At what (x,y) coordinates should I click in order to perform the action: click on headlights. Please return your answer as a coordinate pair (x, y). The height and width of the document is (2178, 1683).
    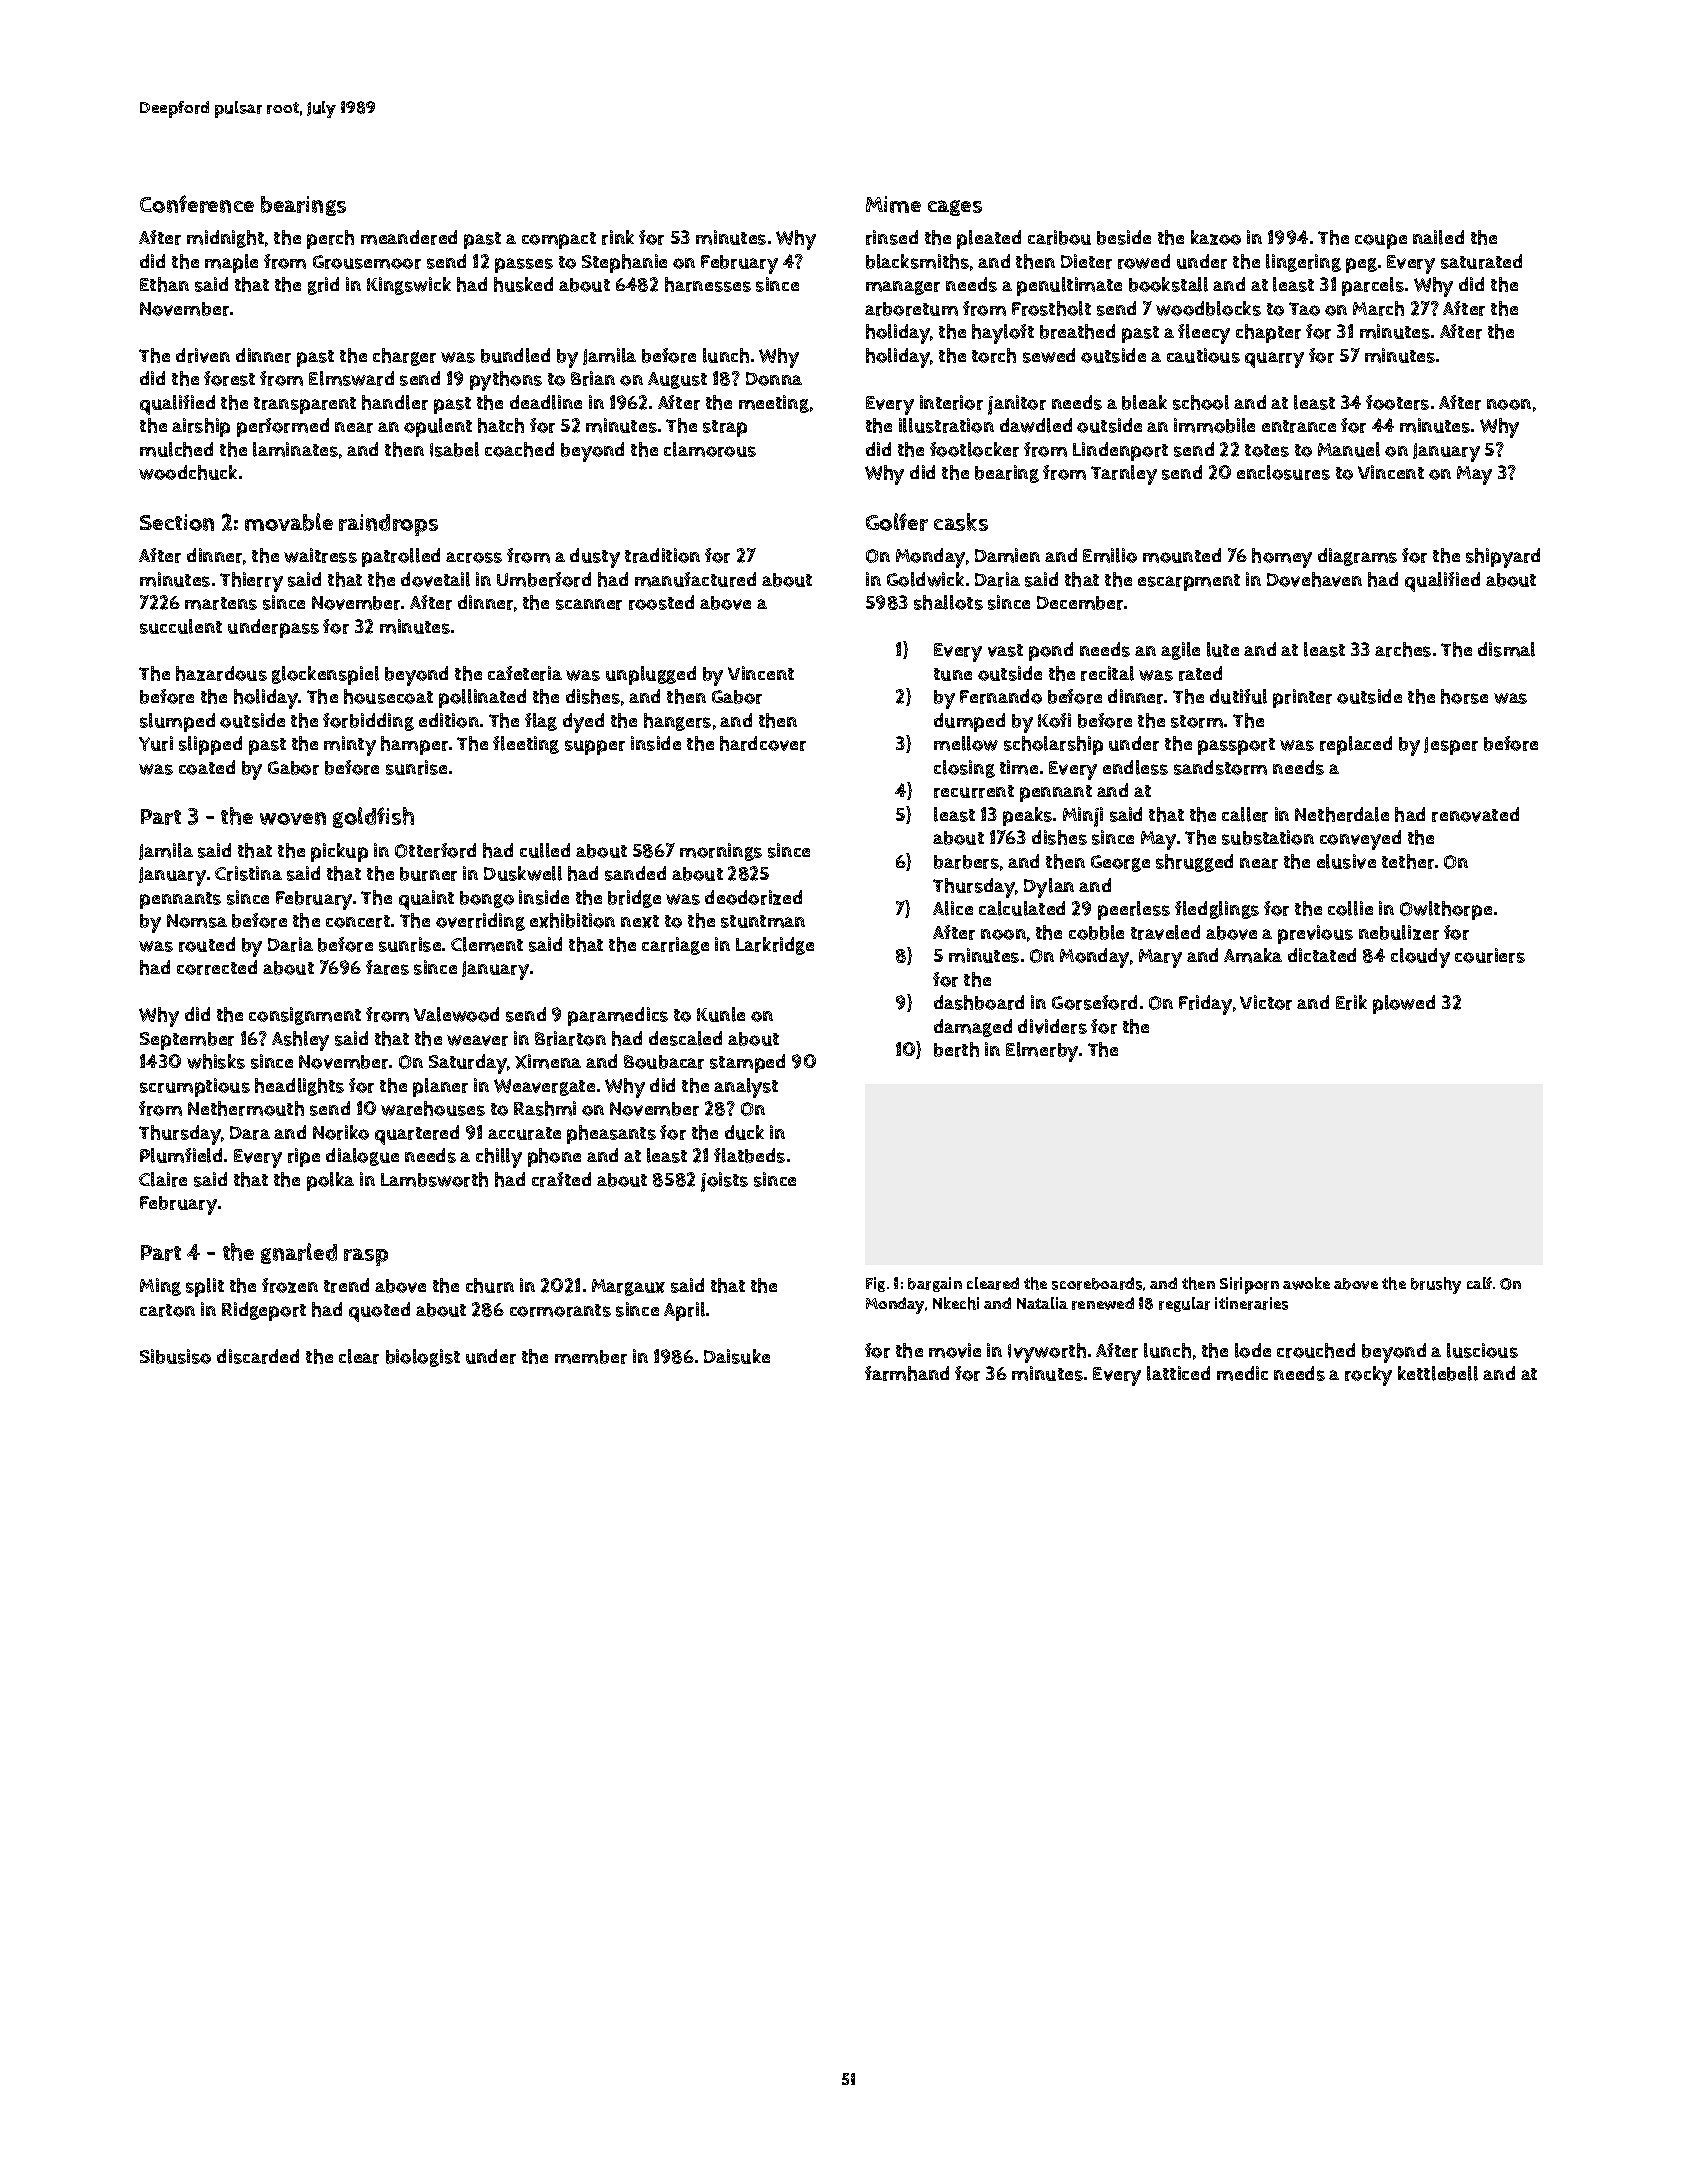
    Looking at the image, I should click on (299, 1087).
